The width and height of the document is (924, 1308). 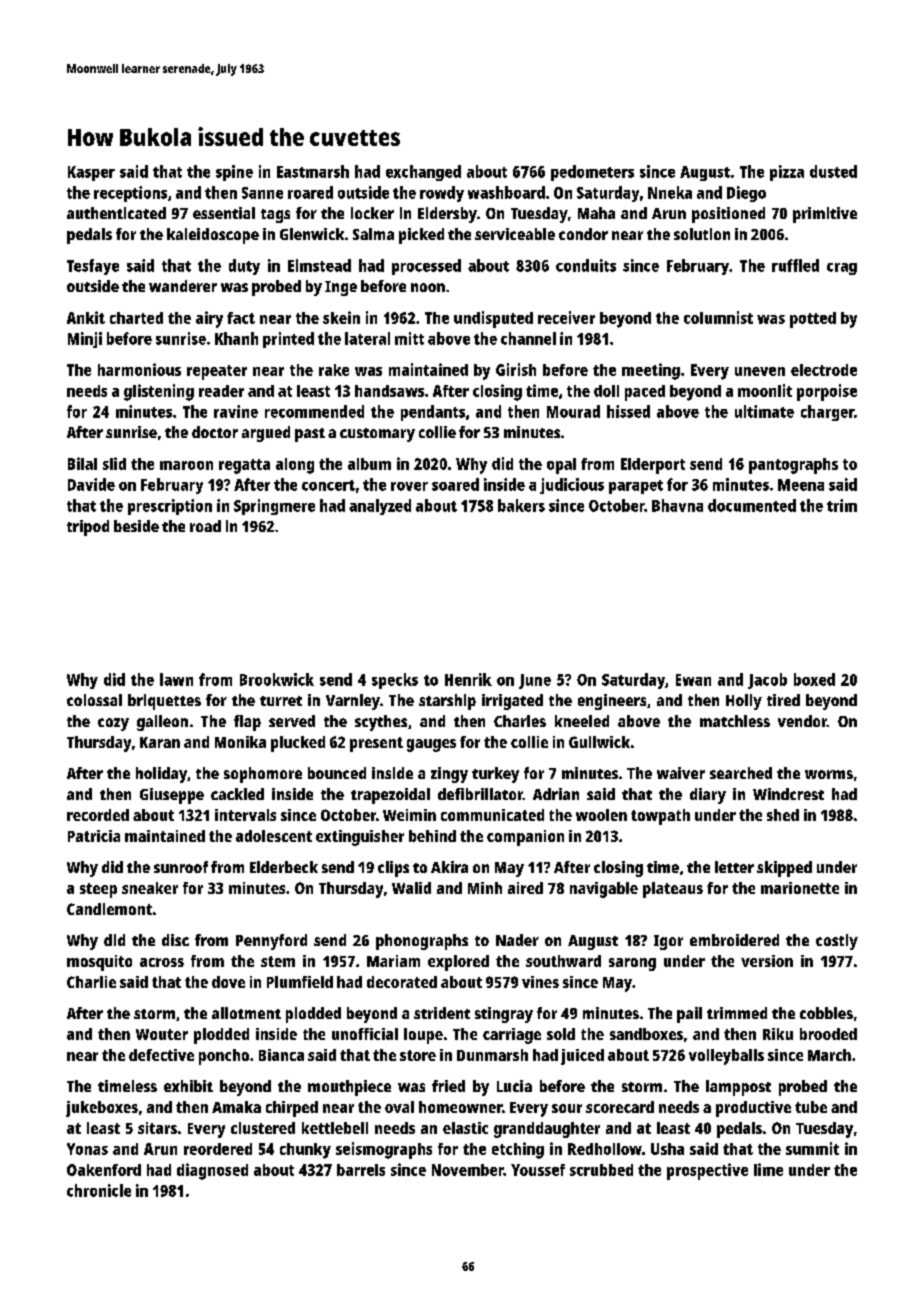 I want to click on spine, so click(x=234, y=173).
